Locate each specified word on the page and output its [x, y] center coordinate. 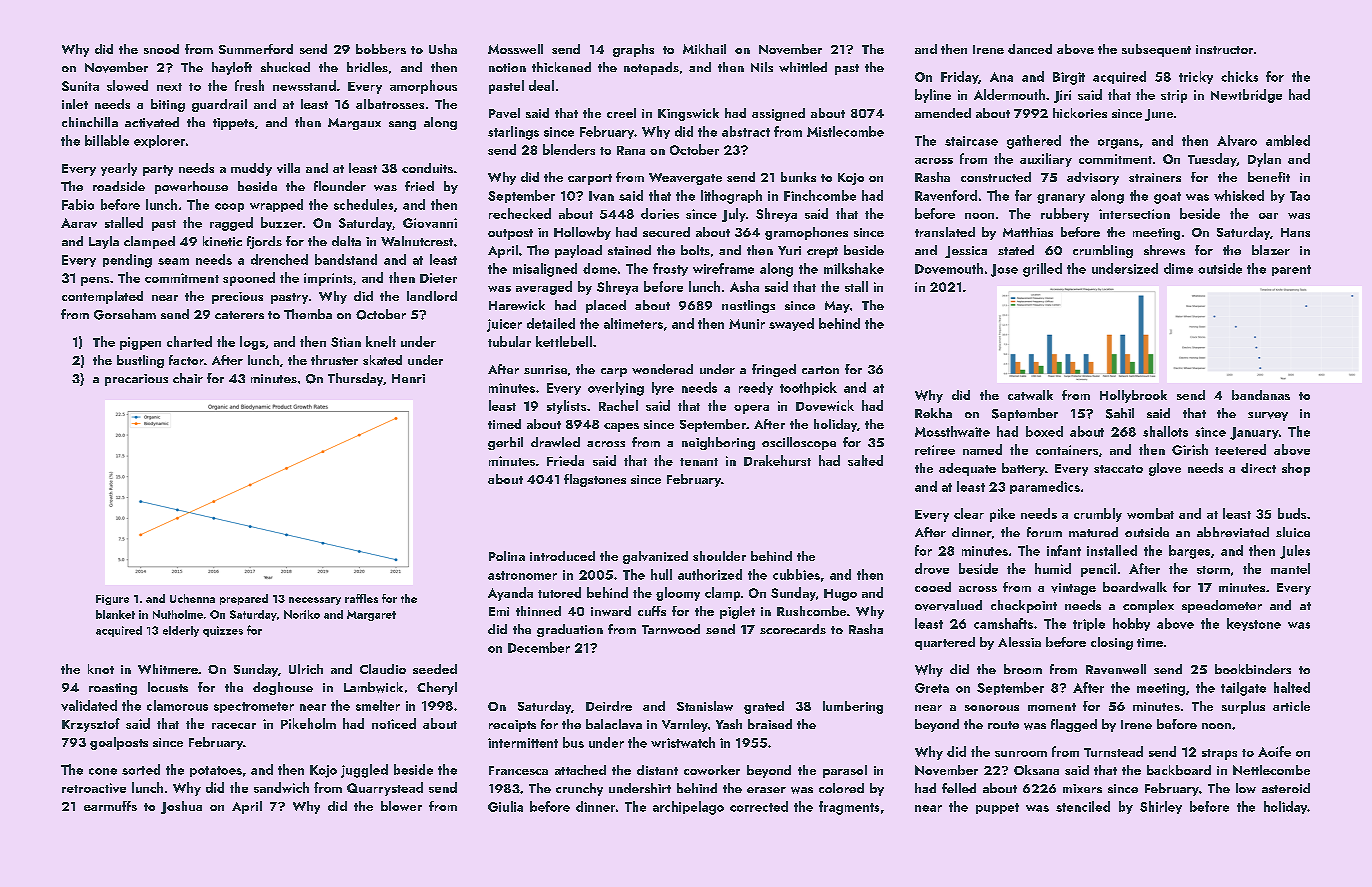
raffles [361, 598]
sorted [141, 769]
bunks [798, 177]
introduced [562, 556]
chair [188, 378]
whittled [803, 67]
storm [1213, 570]
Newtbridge [1246, 96]
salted [865, 460]
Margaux [354, 124]
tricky [1196, 77]
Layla [104, 242]
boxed [1044, 431]
